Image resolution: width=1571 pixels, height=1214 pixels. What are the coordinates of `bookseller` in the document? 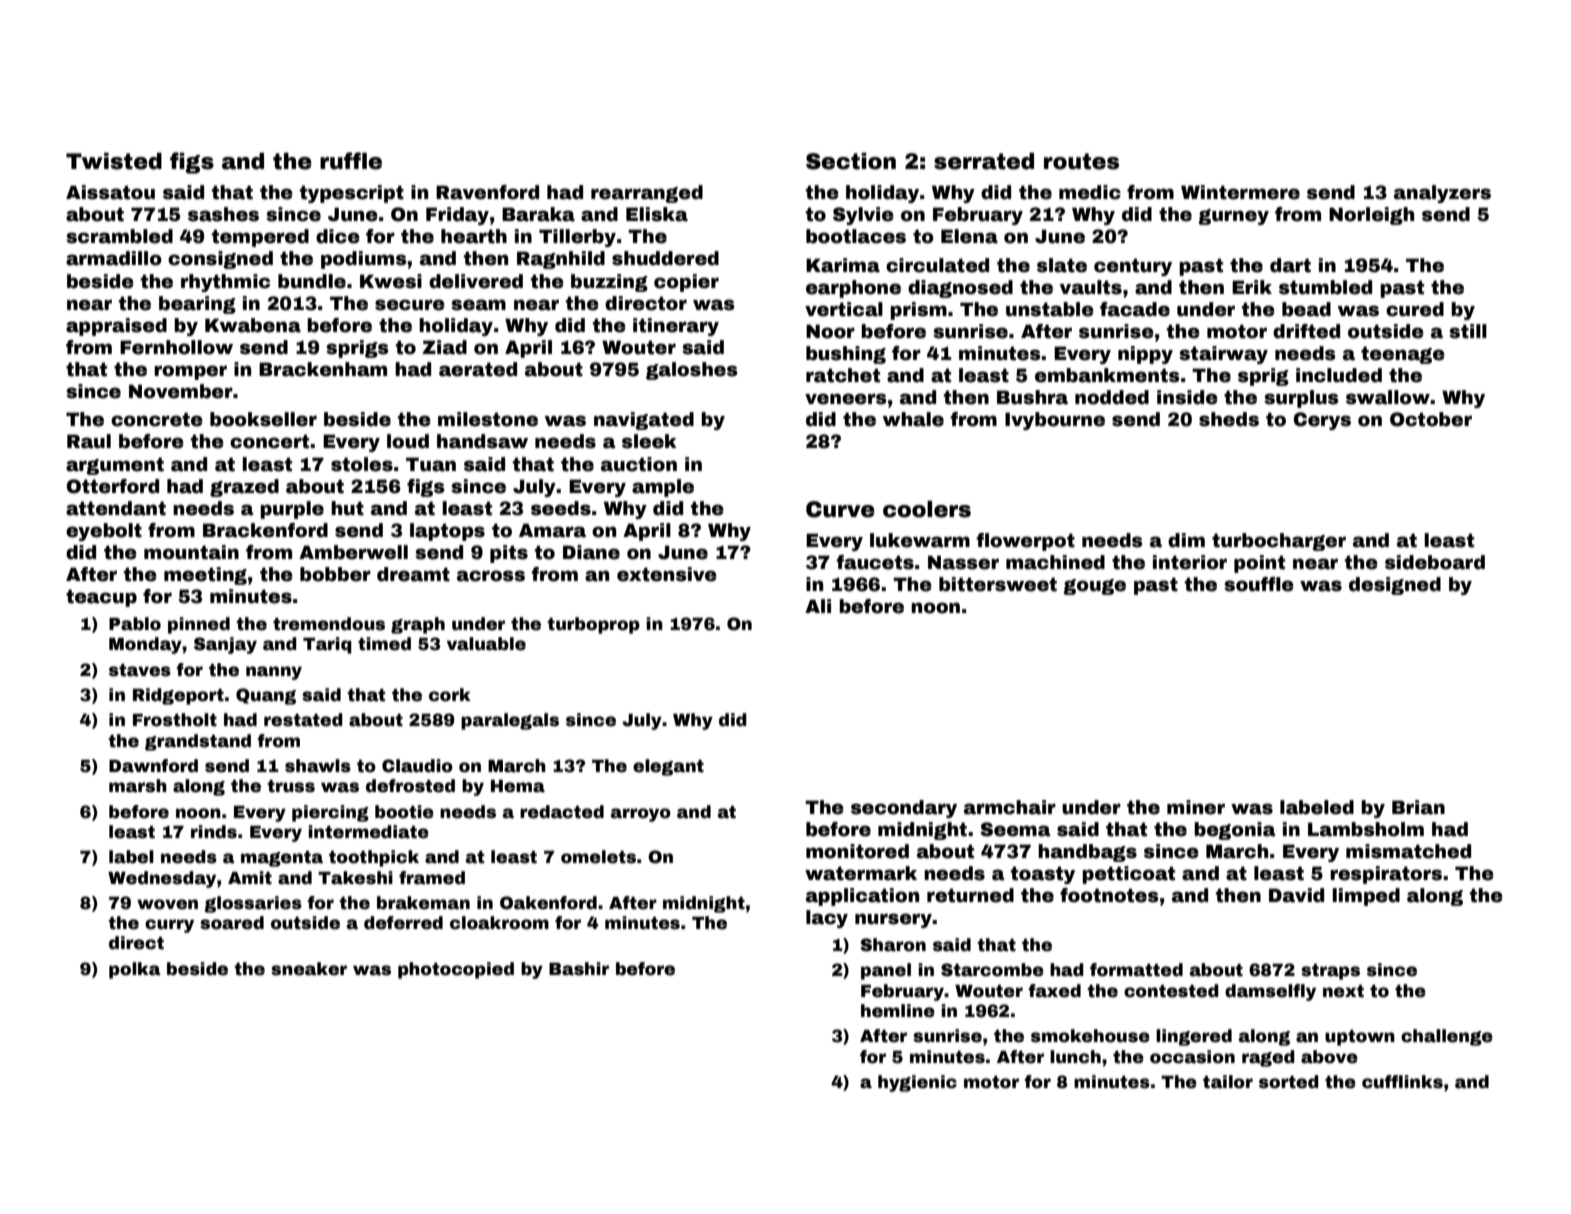 It's located at (263, 419).
